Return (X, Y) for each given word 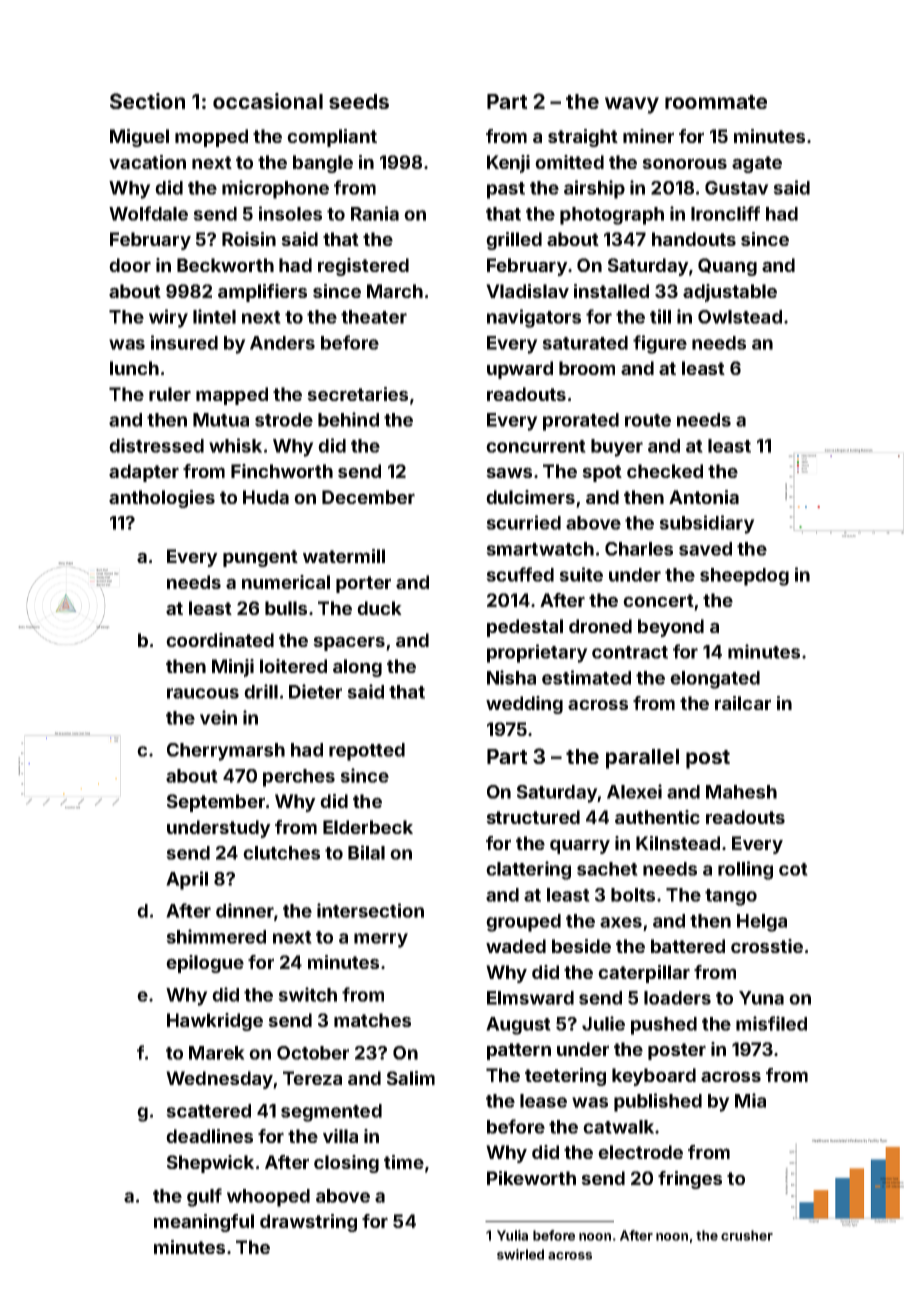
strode (284, 420)
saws (509, 472)
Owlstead (740, 317)
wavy (632, 105)
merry (381, 940)
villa (340, 1136)
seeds (359, 101)
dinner (245, 910)
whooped (268, 1198)
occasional (268, 101)
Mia (750, 1100)
